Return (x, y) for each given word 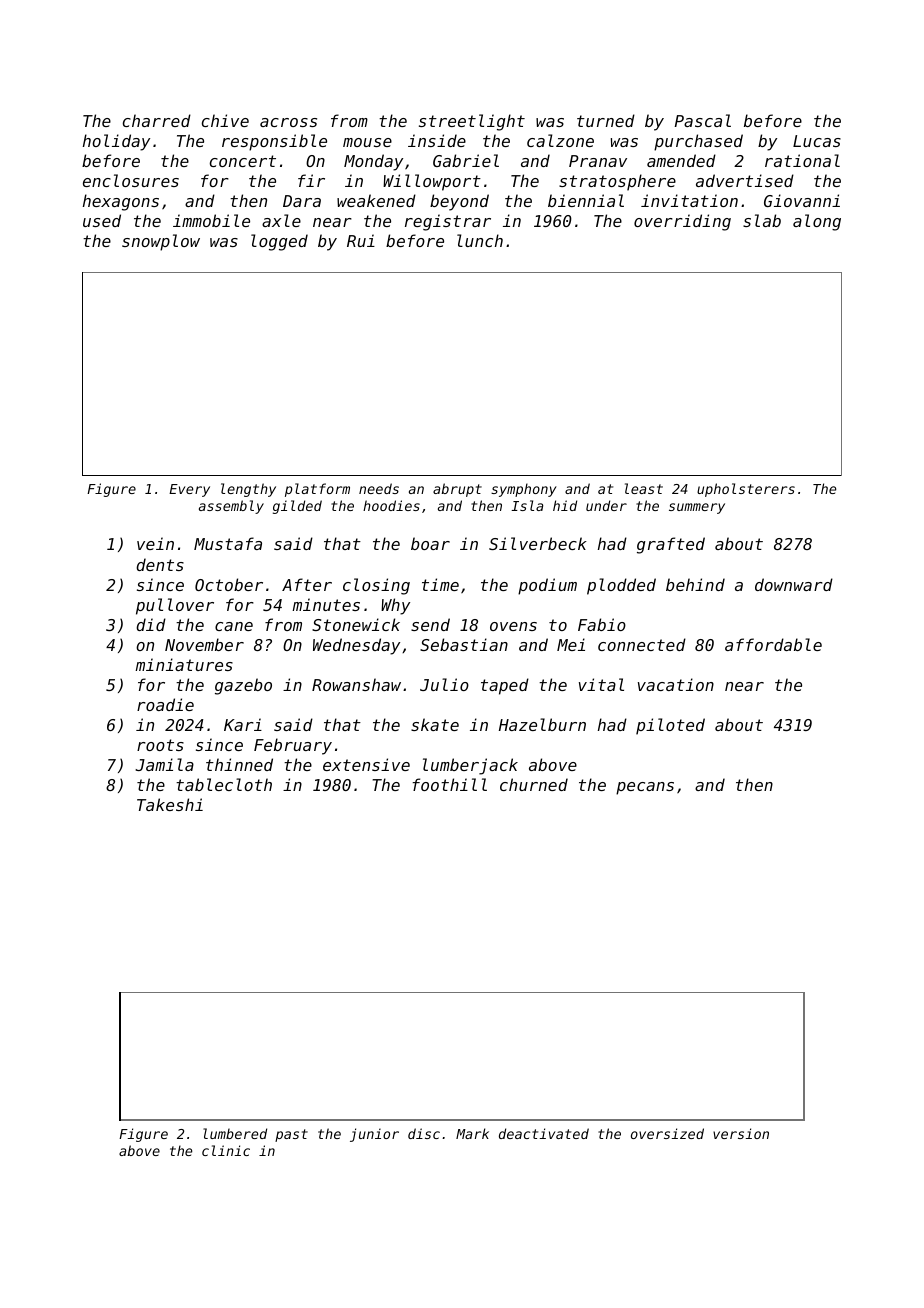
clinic (226, 1150)
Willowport (432, 182)
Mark (472, 1133)
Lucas (817, 141)
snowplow (161, 242)
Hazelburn (542, 724)
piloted (670, 726)
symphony (524, 490)
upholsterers (746, 490)
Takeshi (170, 804)
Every (189, 490)
